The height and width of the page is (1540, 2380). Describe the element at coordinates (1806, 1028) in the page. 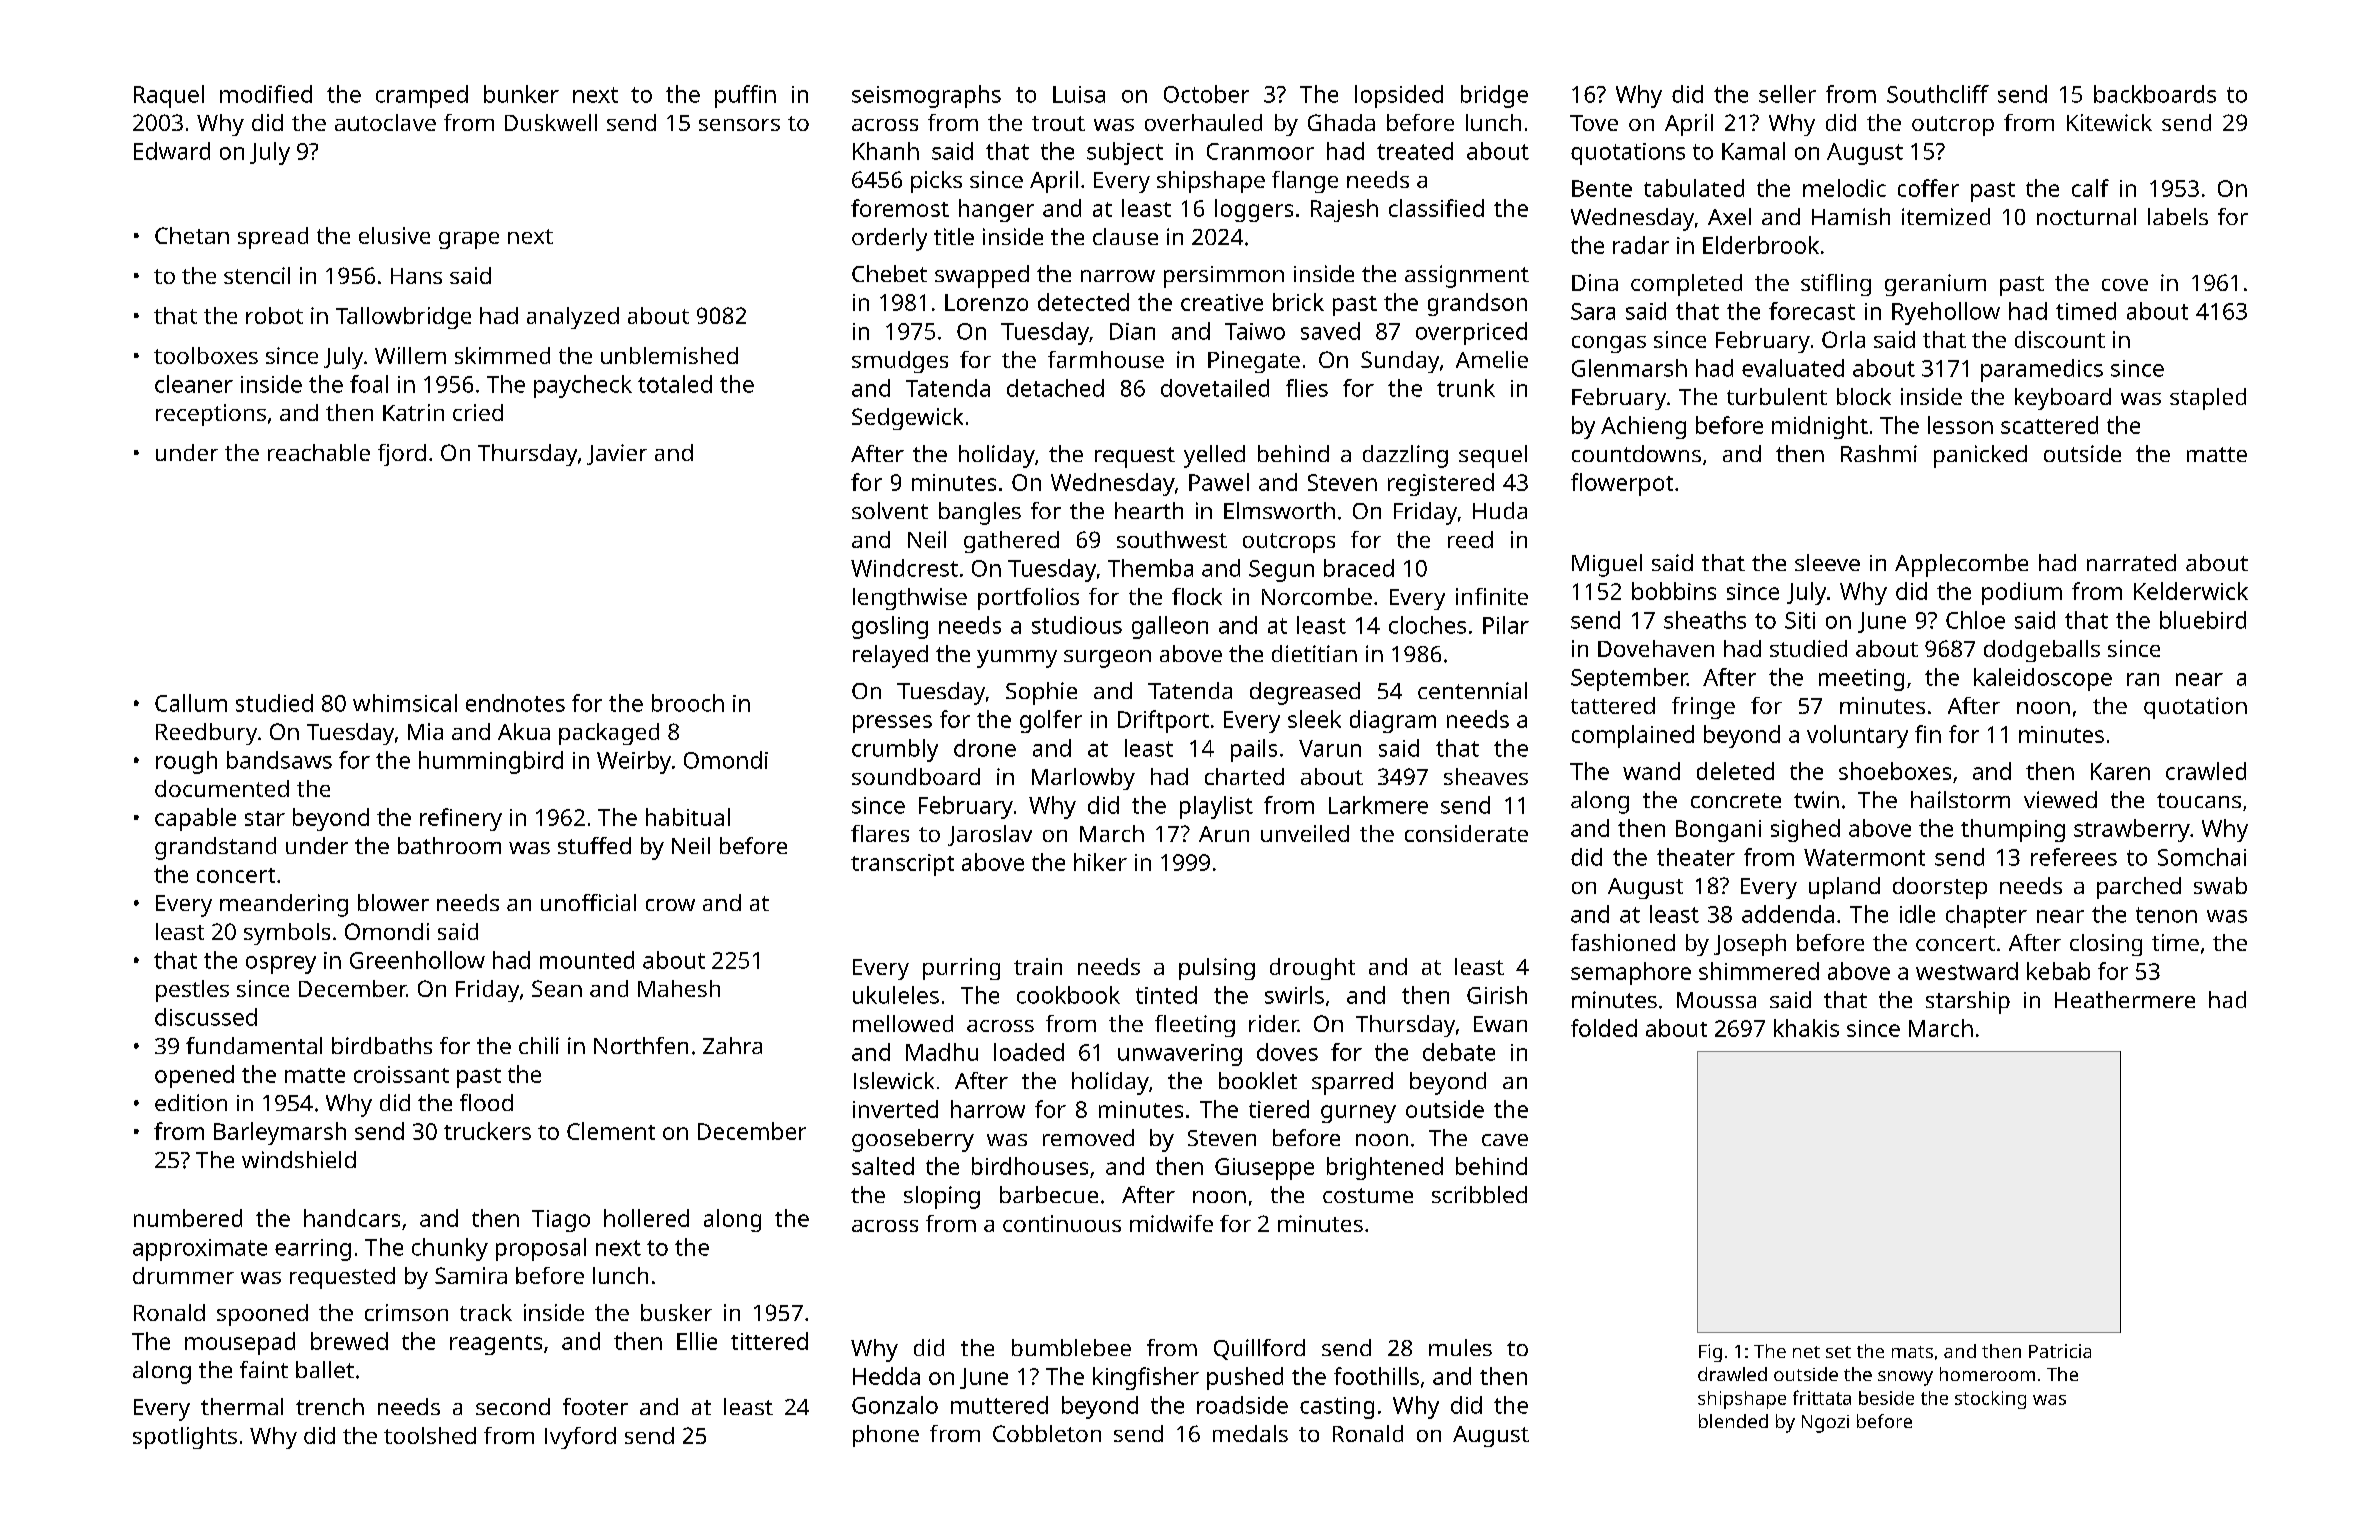

I see `khakis` at that location.
